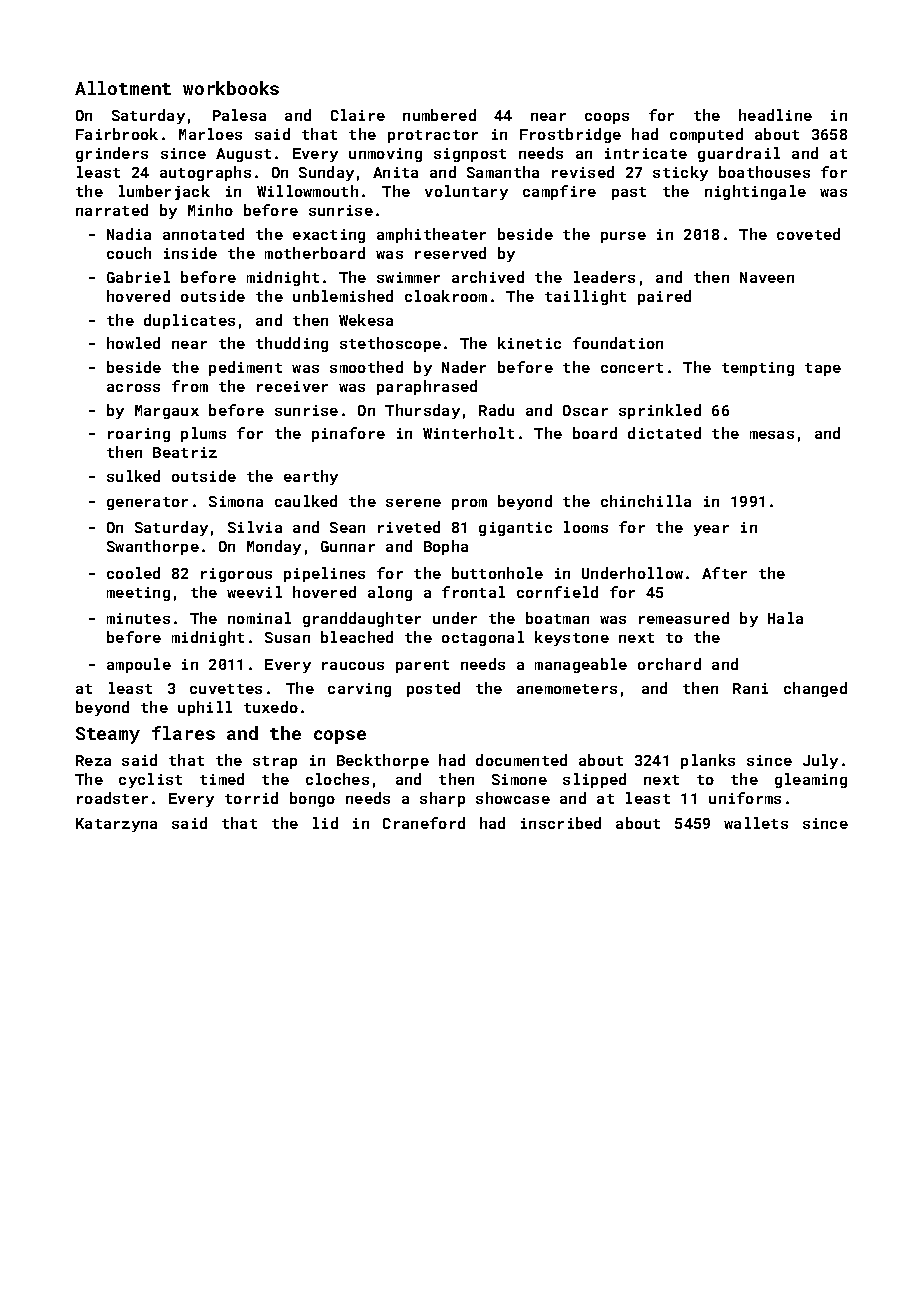 The height and width of the image is (1308, 924). What do you see at coordinates (312, 799) in the image?
I see `bongo` at bounding box center [312, 799].
